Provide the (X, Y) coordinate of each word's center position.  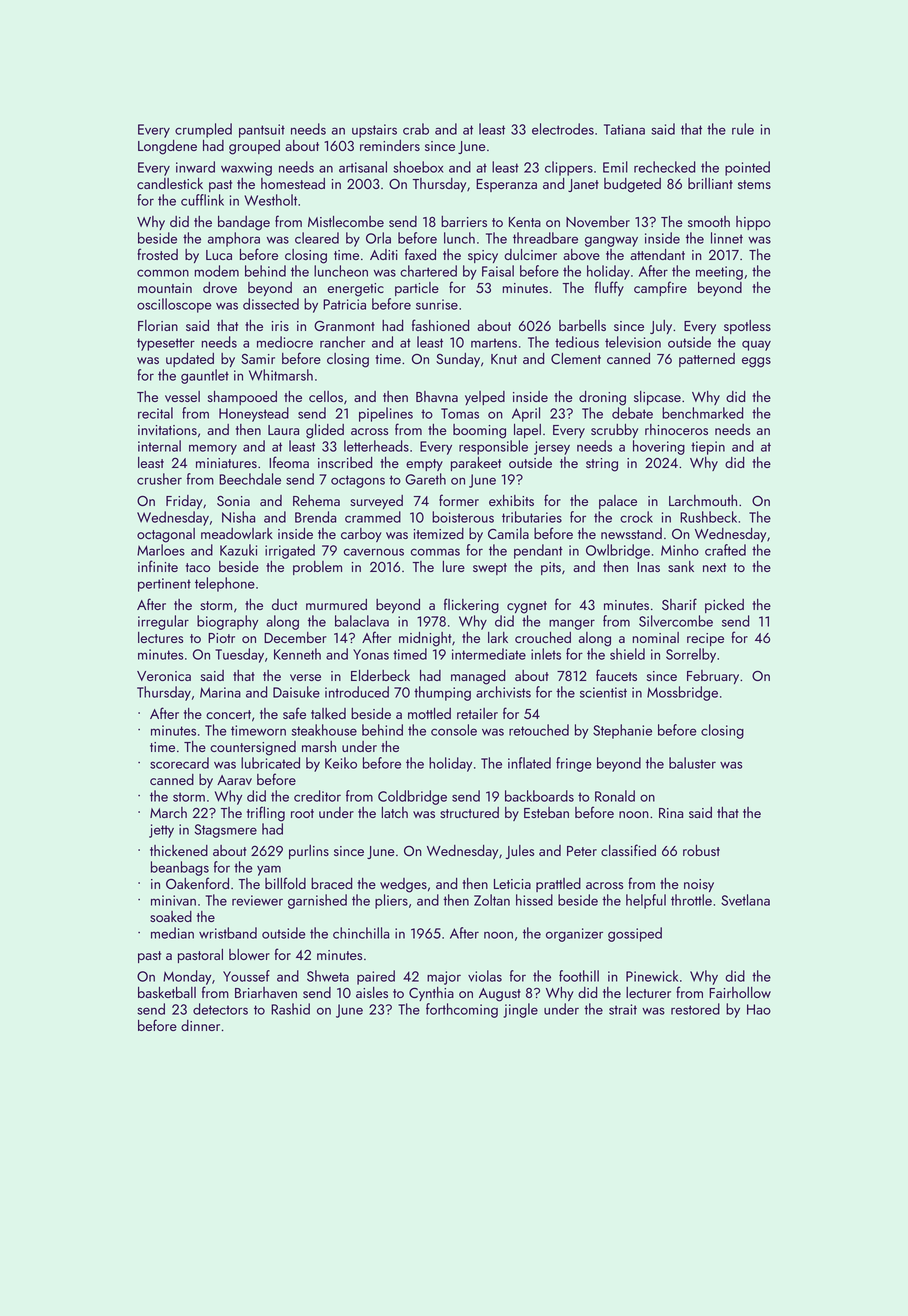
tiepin (708, 448)
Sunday (458, 360)
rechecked (664, 167)
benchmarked (702, 413)
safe (294, 713)
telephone (225, 584)
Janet (583, 185)
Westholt (270, 200)
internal (159, 446)
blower (249, 954)
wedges (403, 885)
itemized (439, 533)
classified (628, 850)
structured (469, 812)
